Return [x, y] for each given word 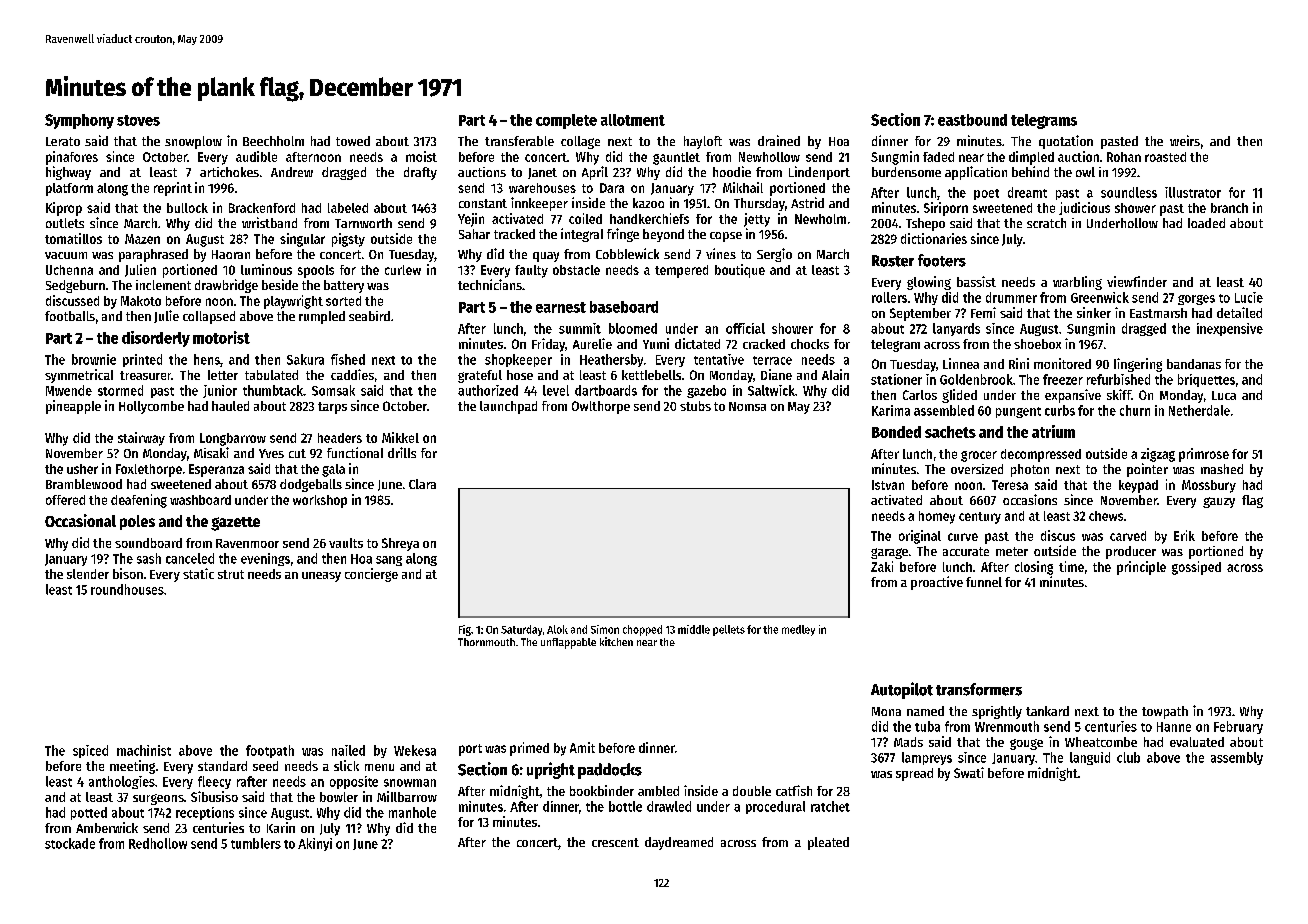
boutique [740, 271]
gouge [1026, 744]
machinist [144, 750]
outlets [65, 223]
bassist [976, 281]
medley [798, 630]
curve [963, 537]
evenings [265, 559]
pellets [729, 630]
